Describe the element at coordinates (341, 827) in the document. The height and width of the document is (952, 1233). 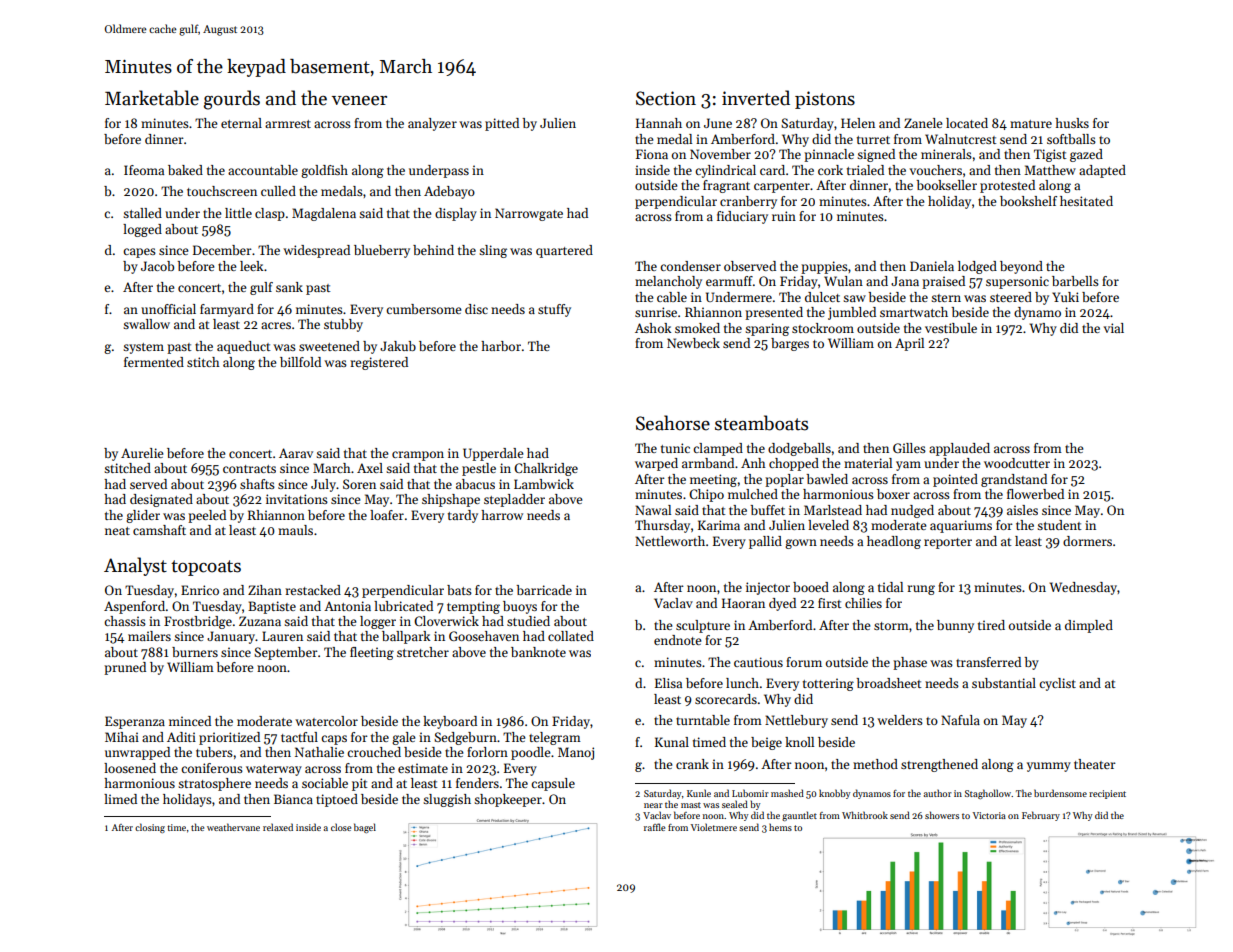
I see `close` at that location.
